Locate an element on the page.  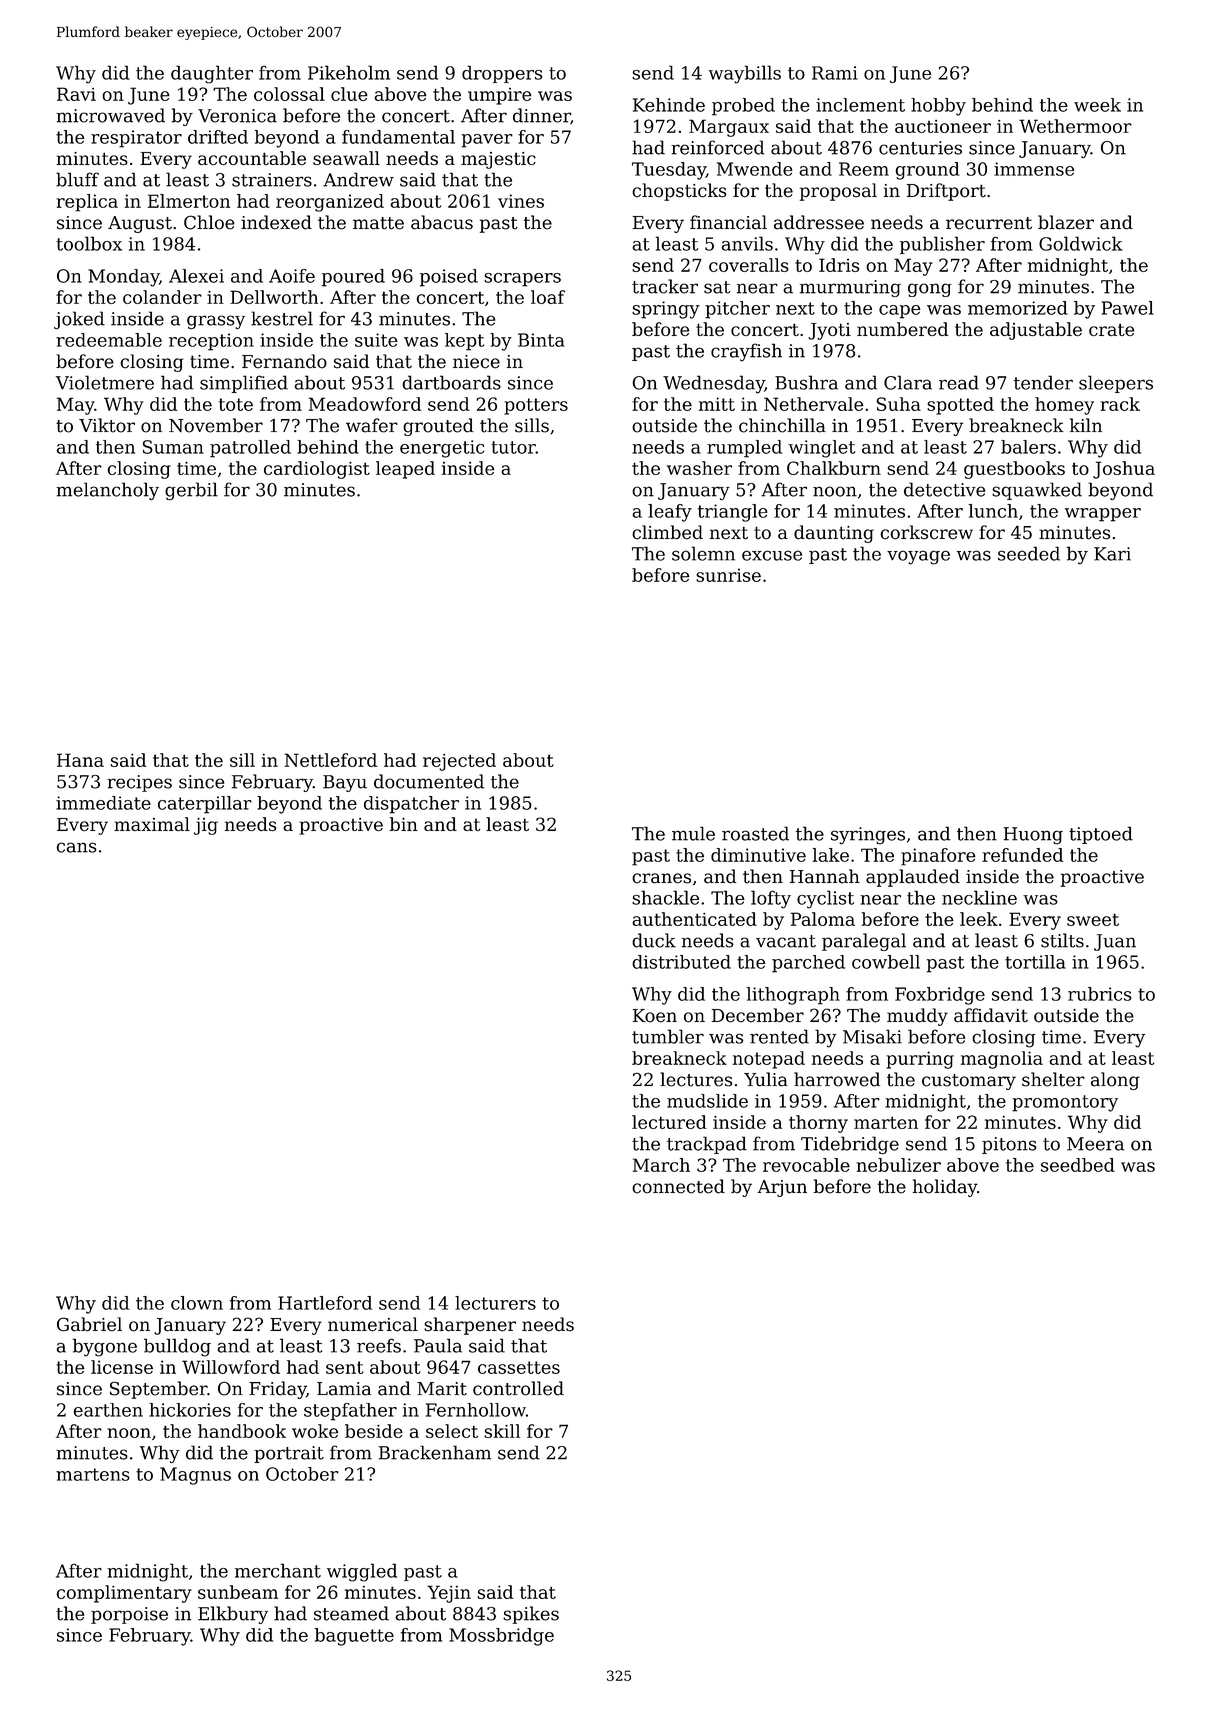
holiday is located at coordinates (945, 1188).
